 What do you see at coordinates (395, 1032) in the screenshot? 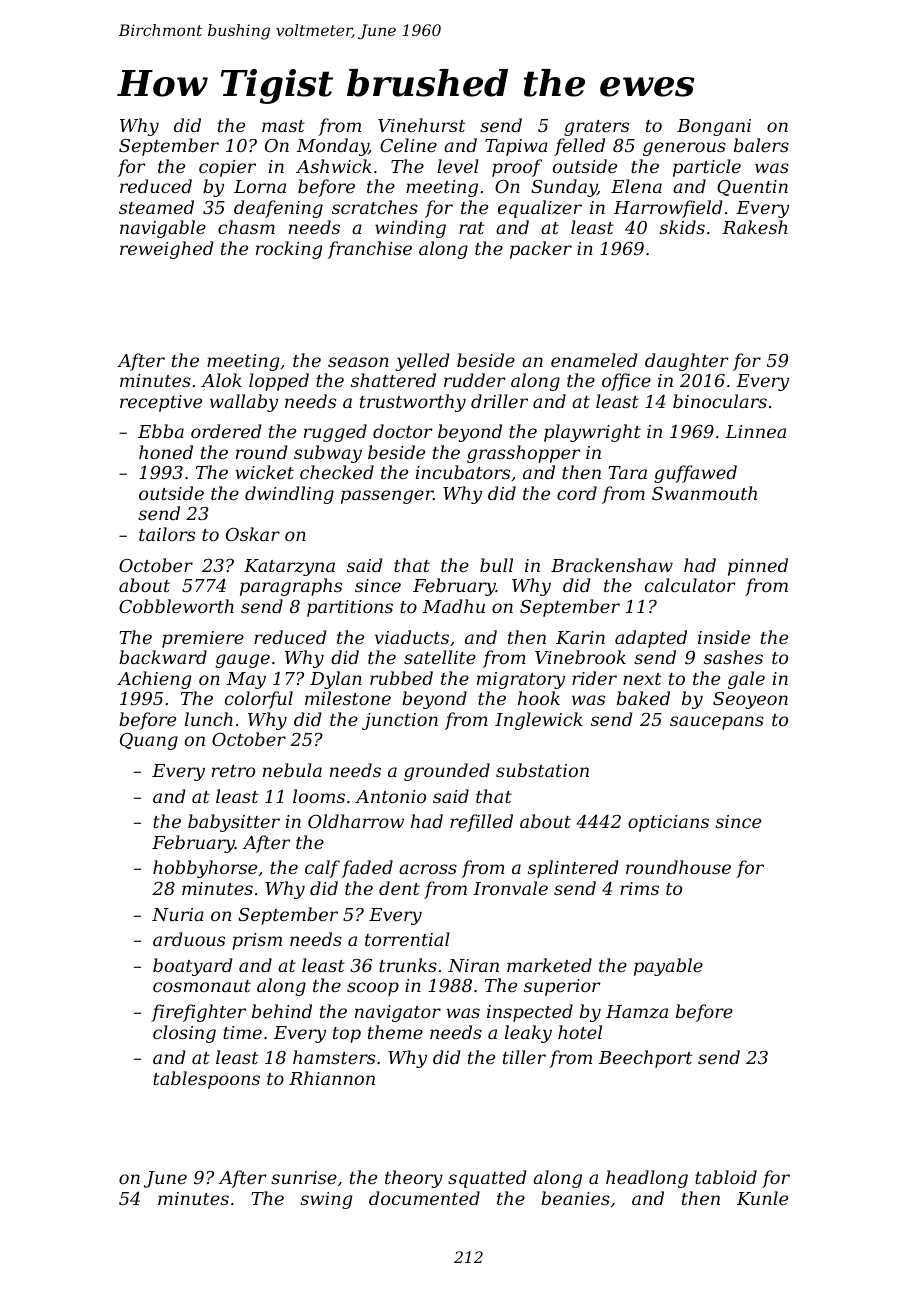
I see `theme` at bounding box center [395, 1032].
